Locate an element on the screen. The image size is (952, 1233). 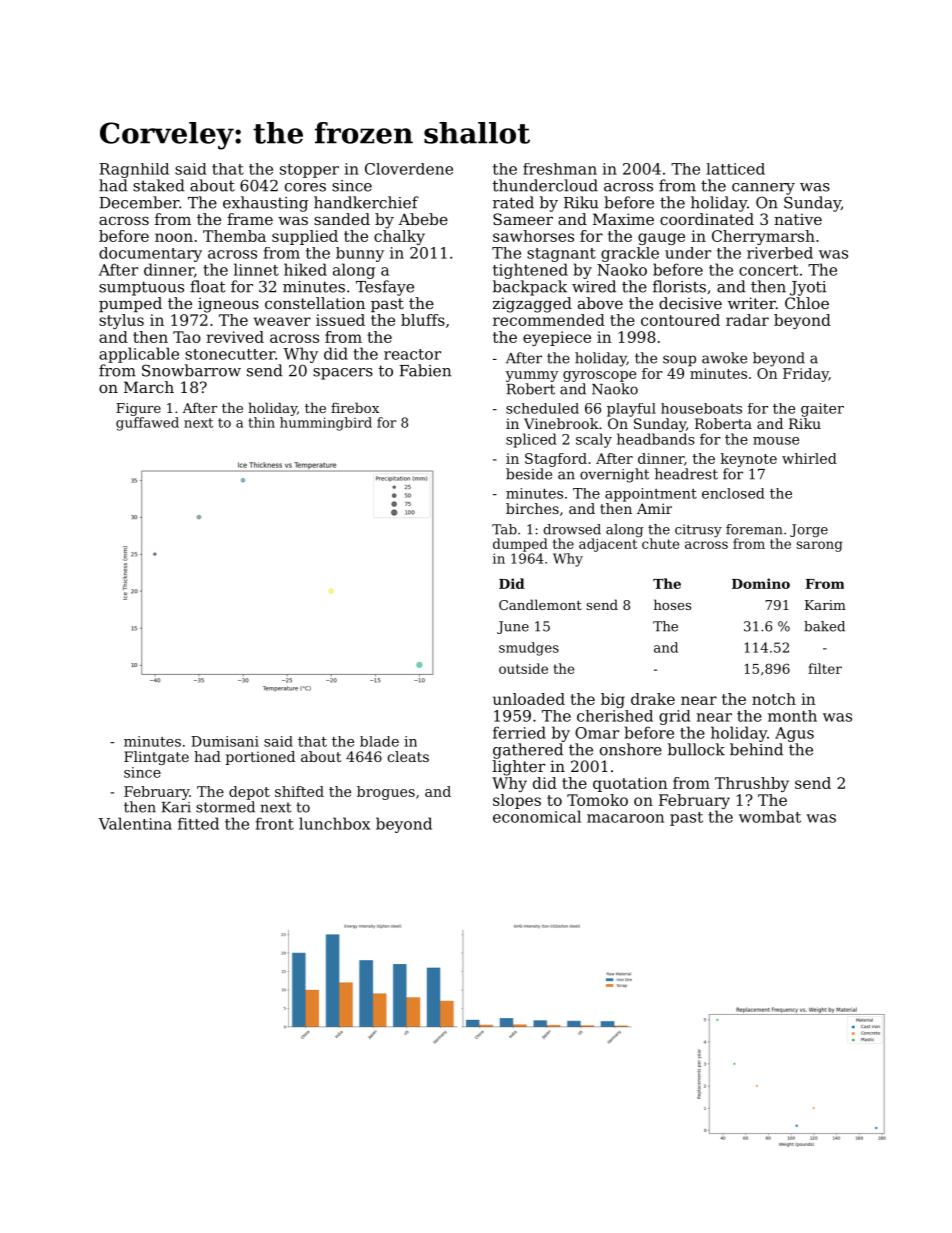
keynote is located at coordinates (749, 460).
